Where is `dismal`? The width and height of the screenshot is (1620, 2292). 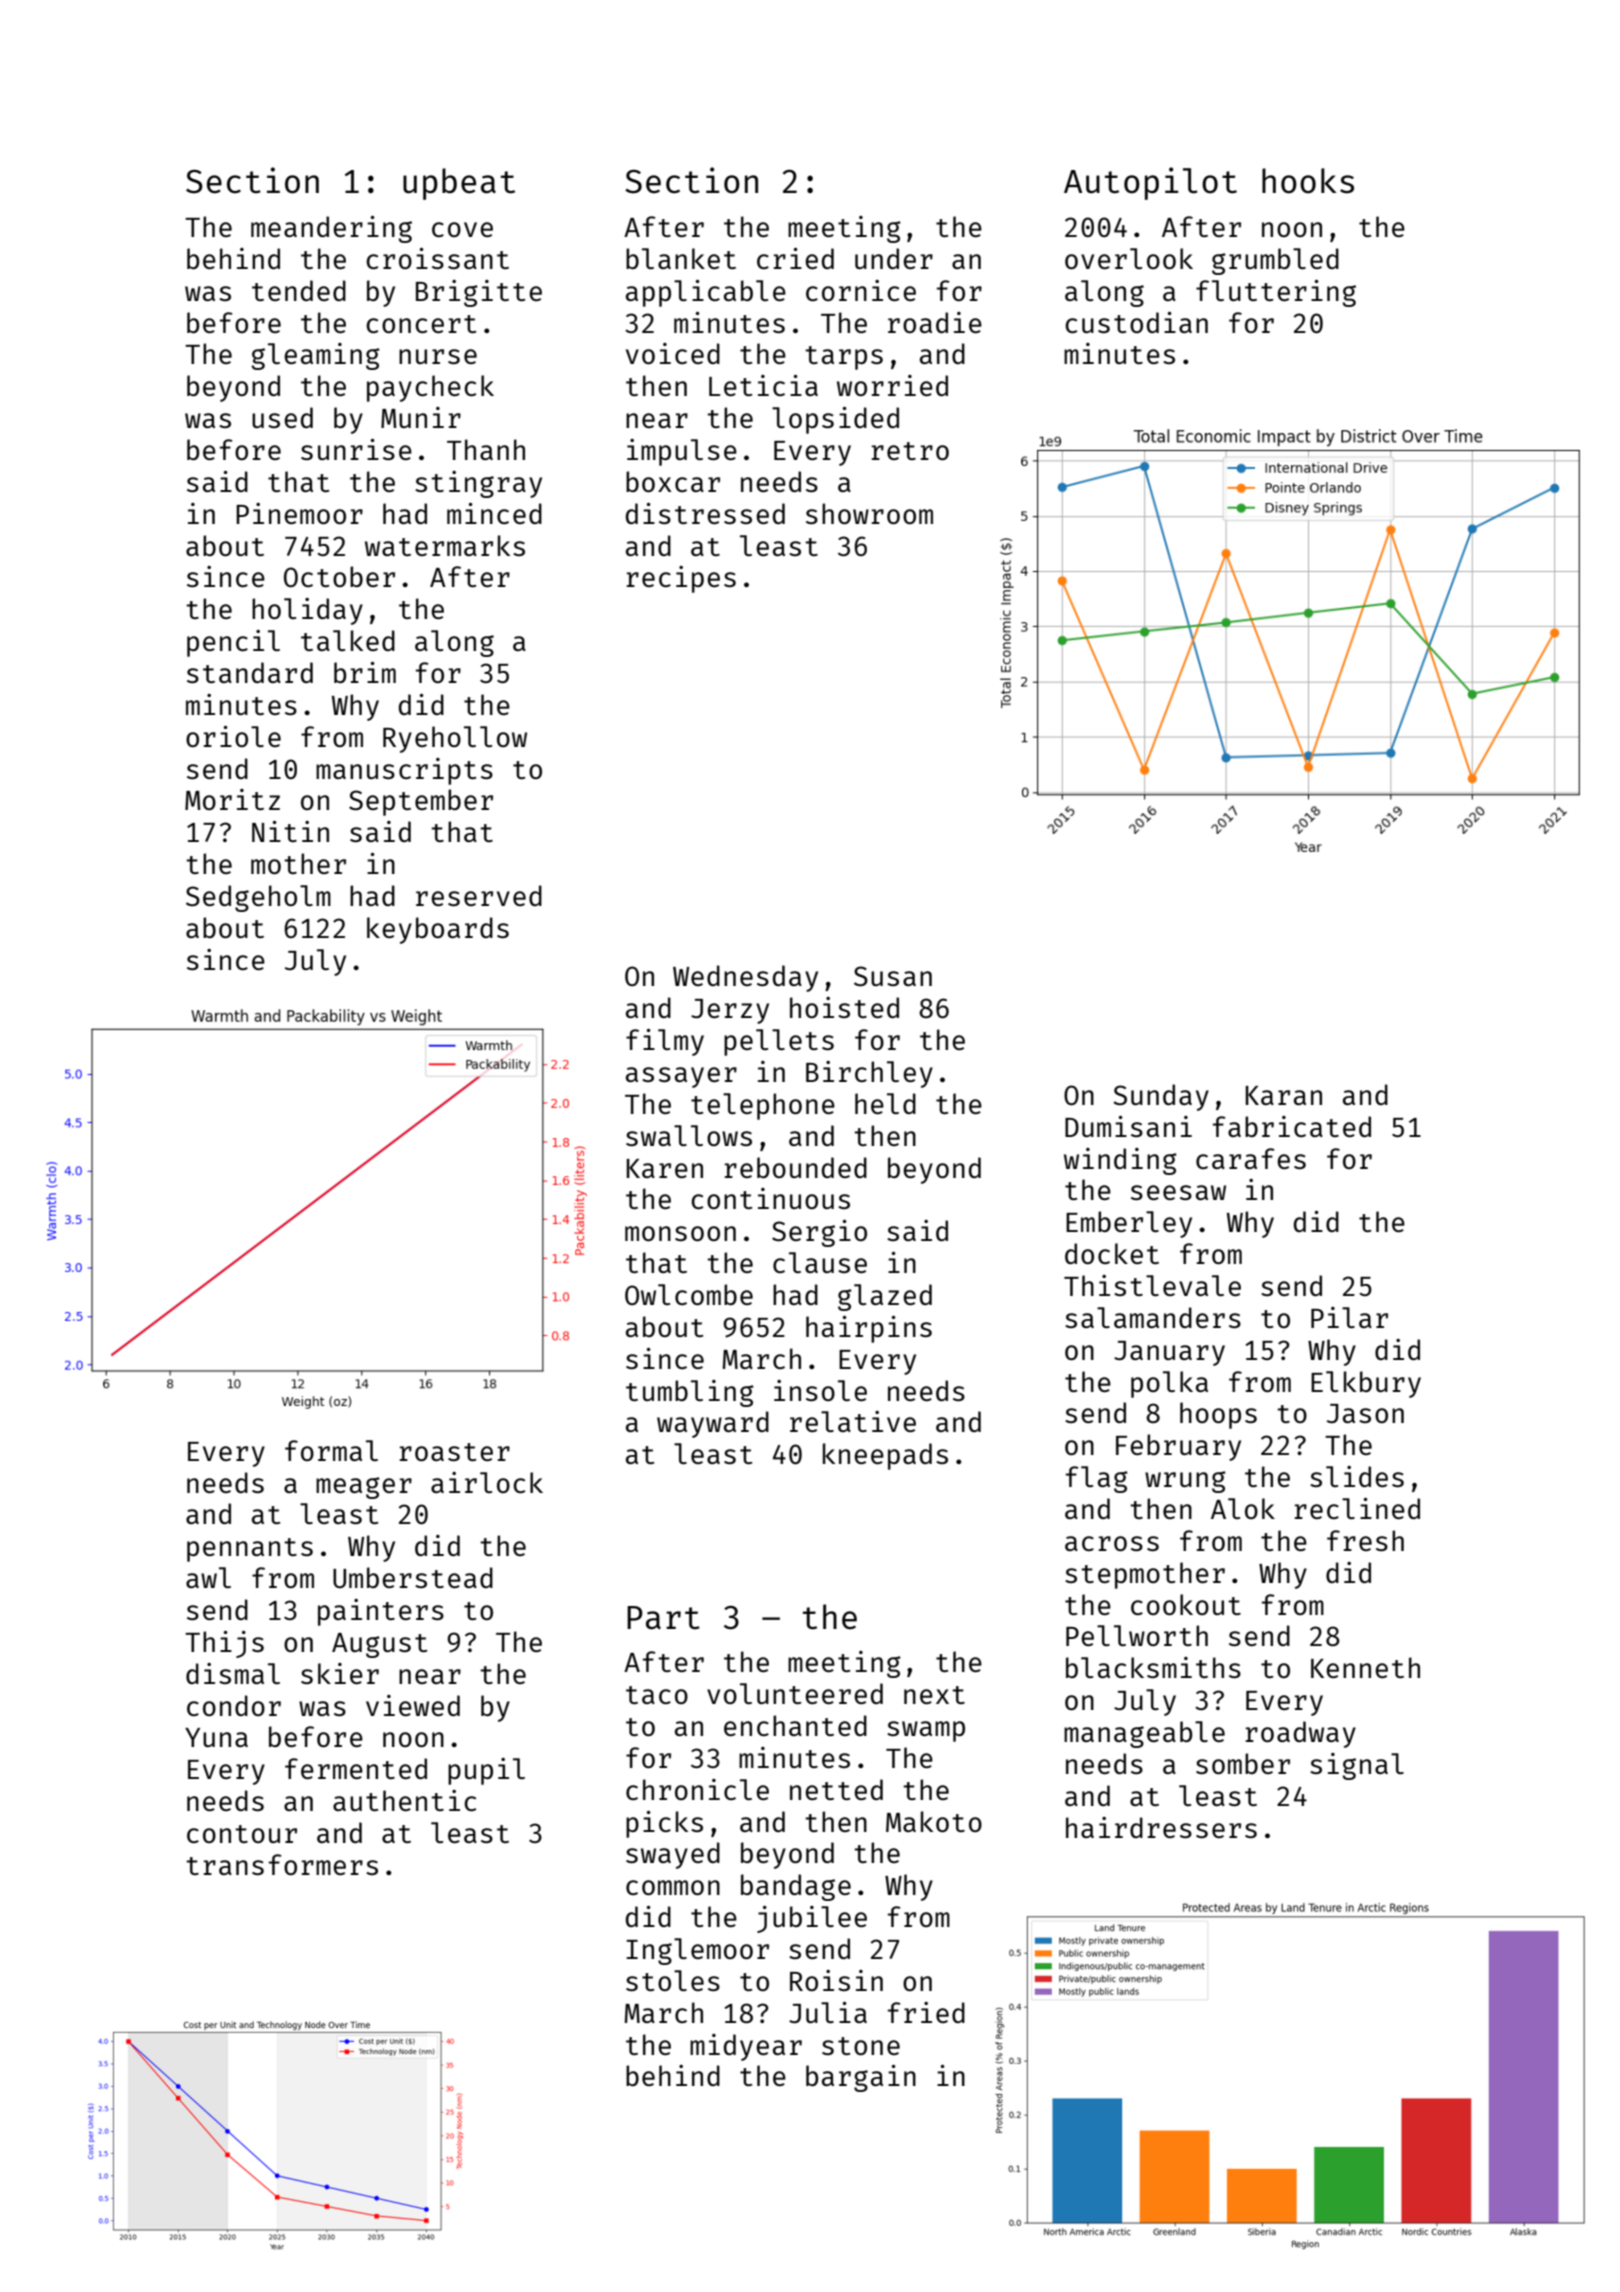
dismal is located at coordinates (233, 1673).
